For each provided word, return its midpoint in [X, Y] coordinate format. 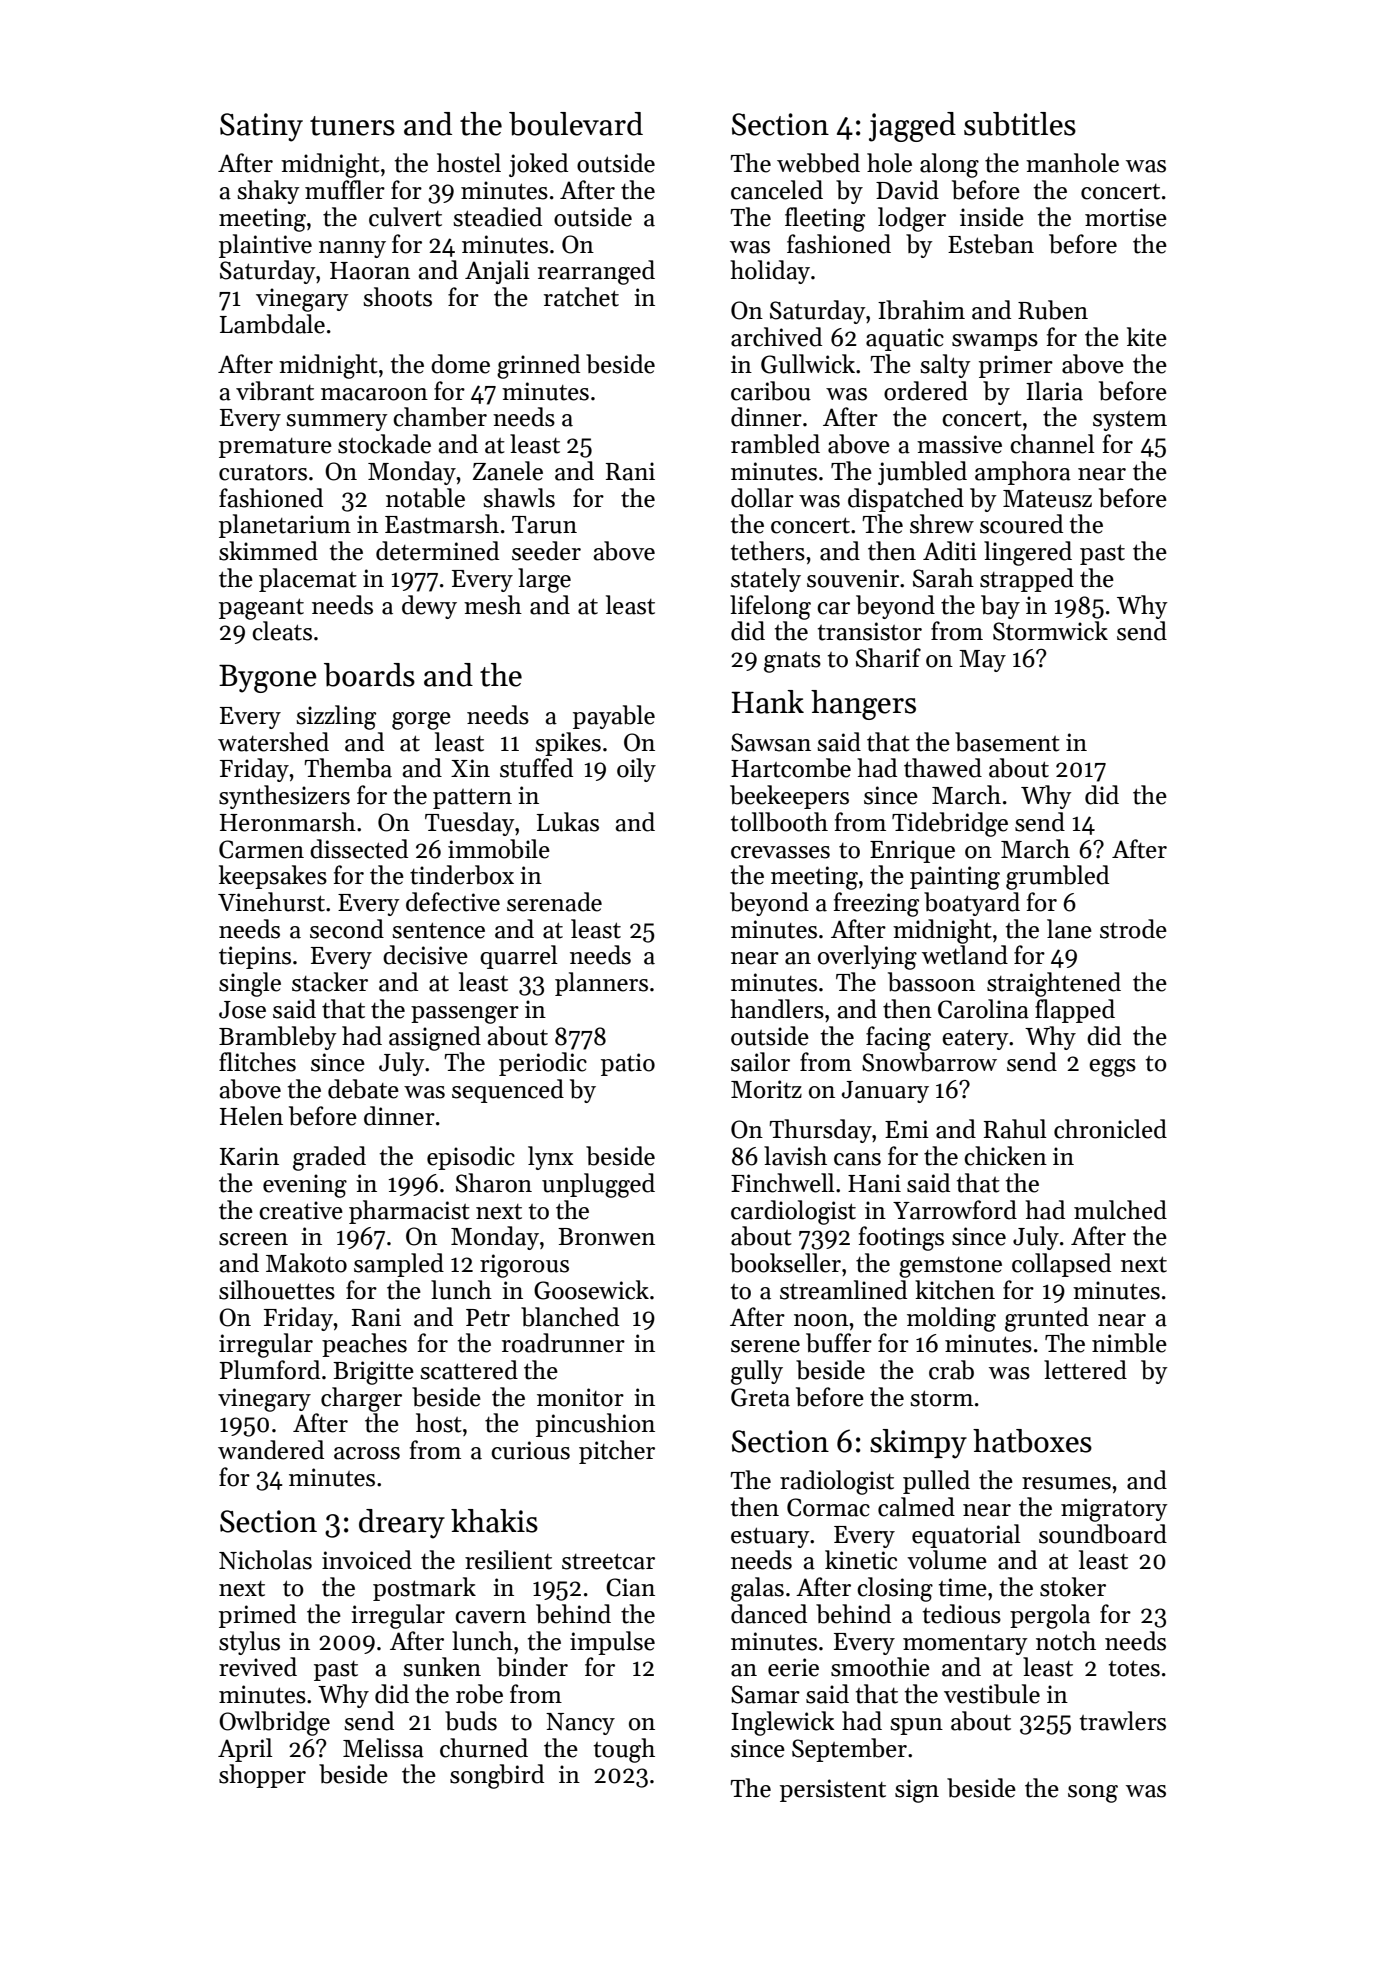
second [347, 929]
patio [628, 1064]
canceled [777, 190]
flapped [1075, 1011]
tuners [352, 126]
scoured [1021, 524]
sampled [399, 1265]
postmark [424, 1589]
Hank [767, 702]
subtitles [1020, 124]
